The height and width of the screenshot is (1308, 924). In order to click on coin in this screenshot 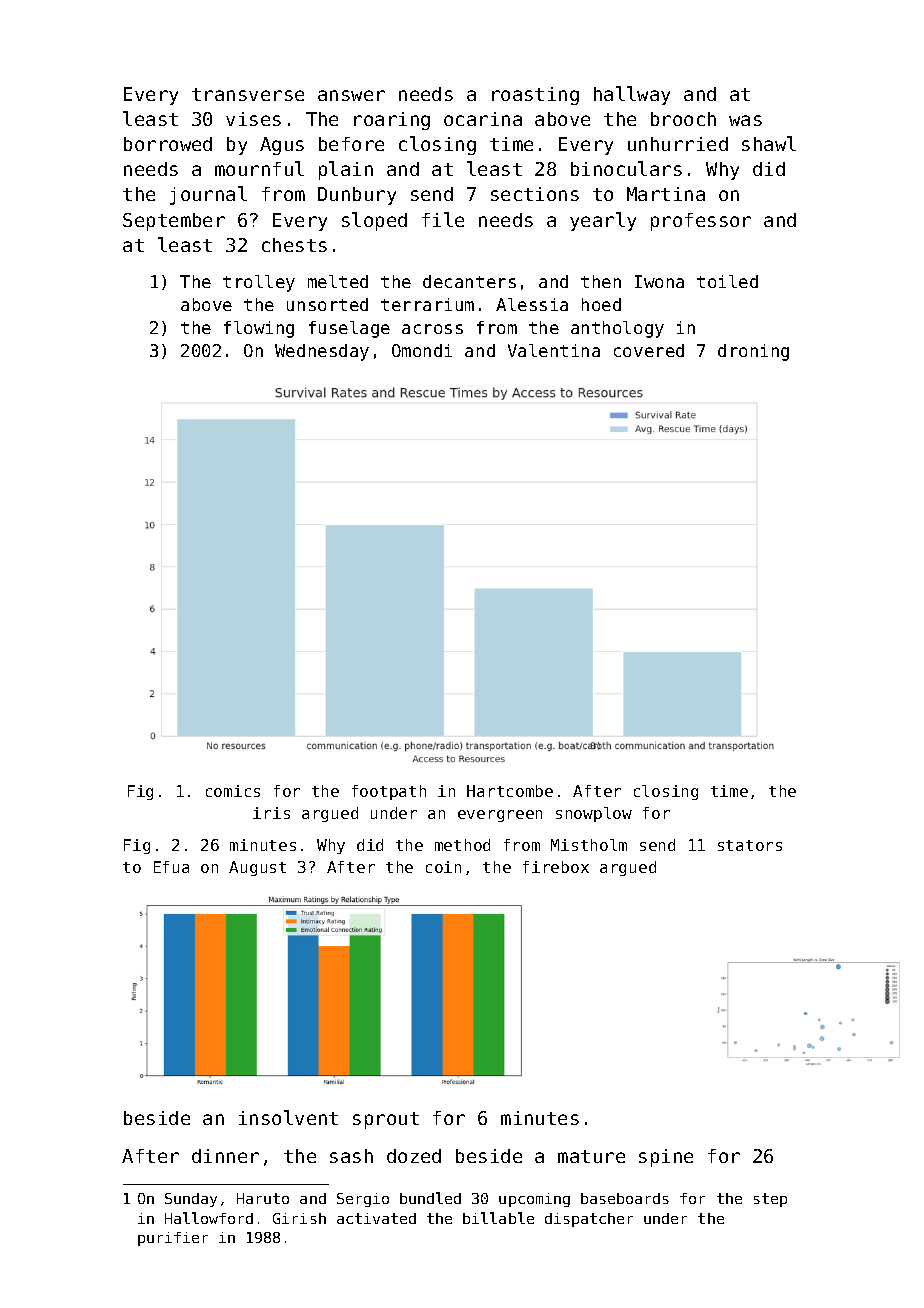, I will do `click(443, 867)`.
